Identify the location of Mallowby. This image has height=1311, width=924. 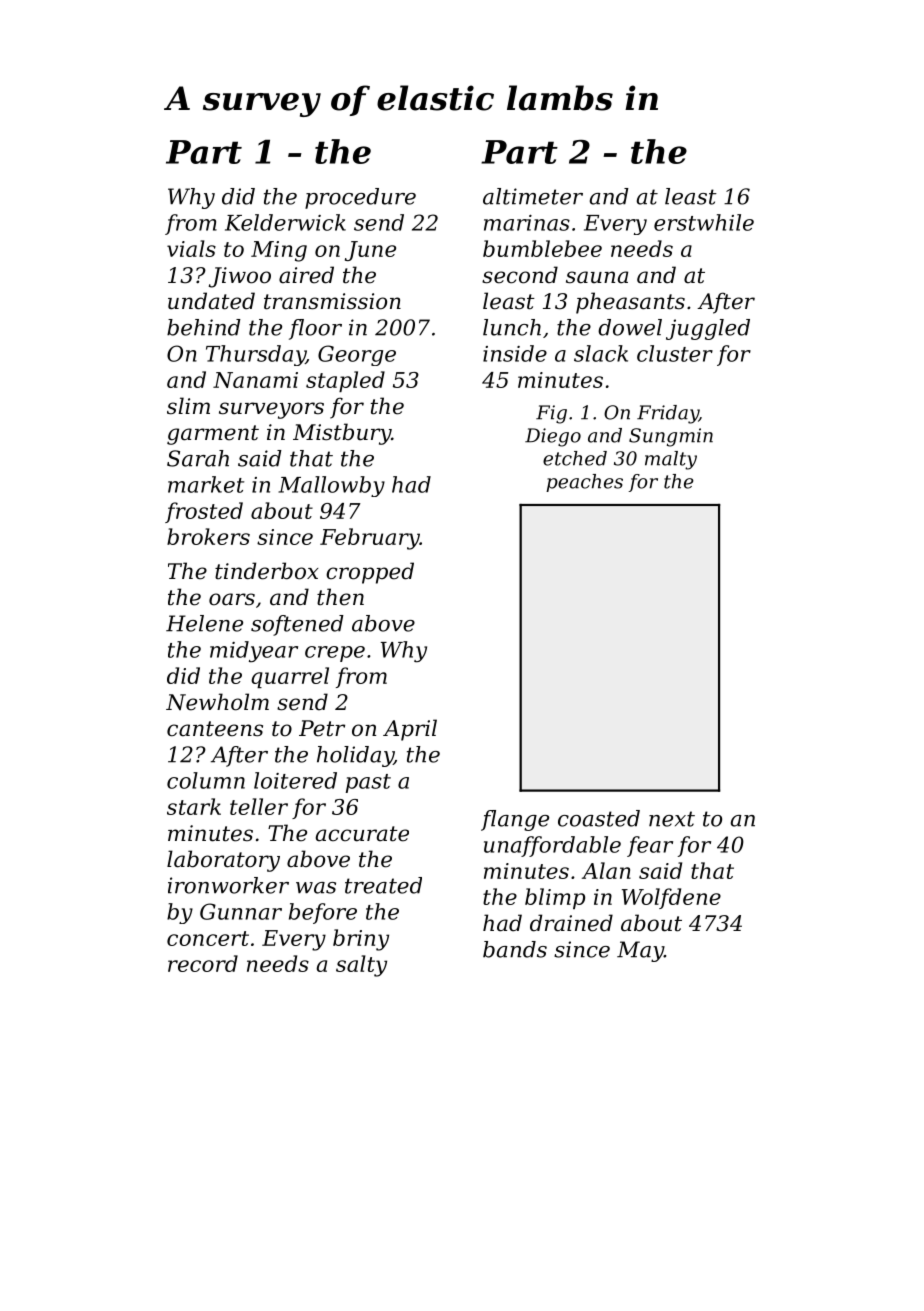
(331, 486).
